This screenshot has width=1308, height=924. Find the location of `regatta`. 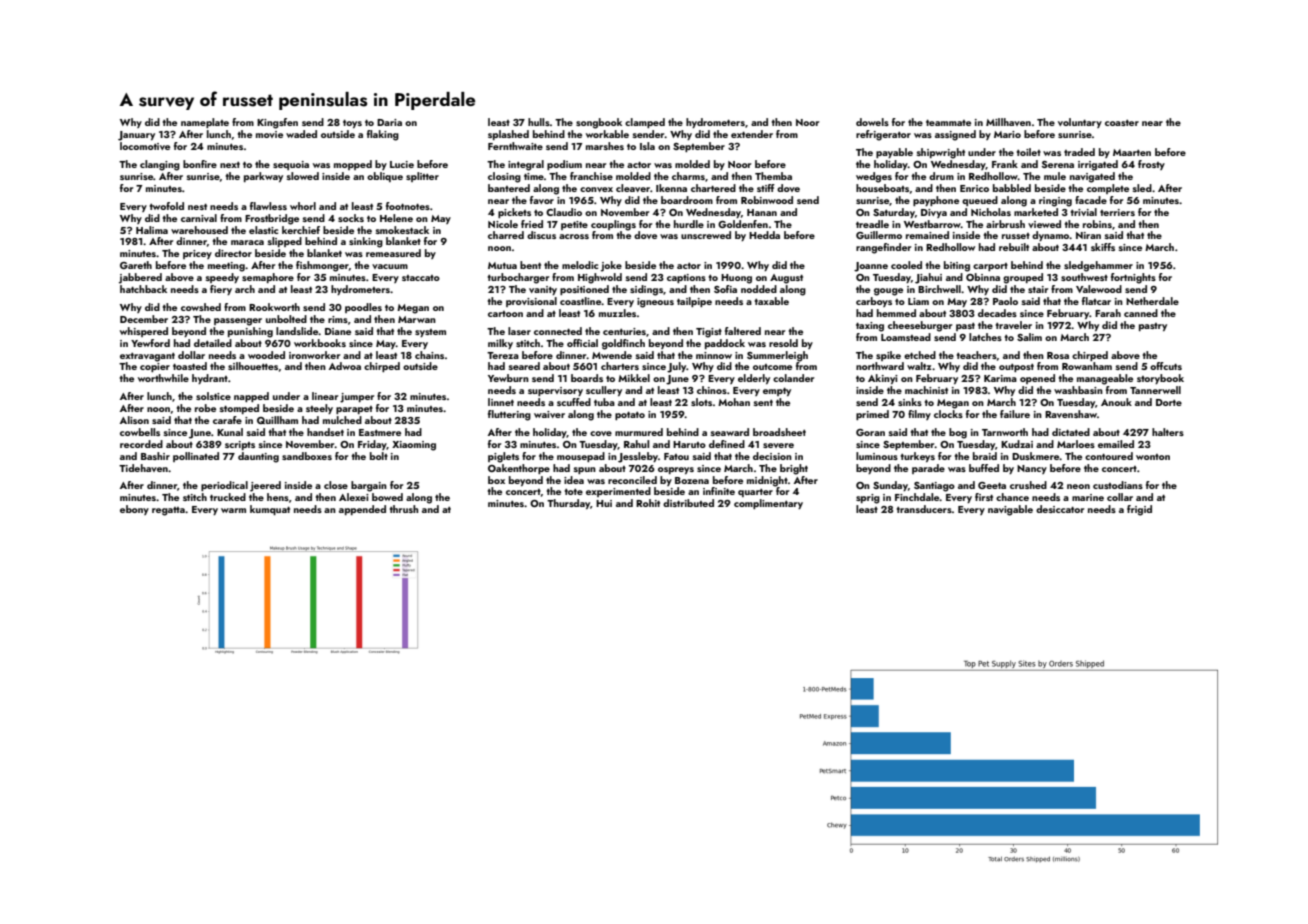

regatta is located at coordinates (168, 511).
